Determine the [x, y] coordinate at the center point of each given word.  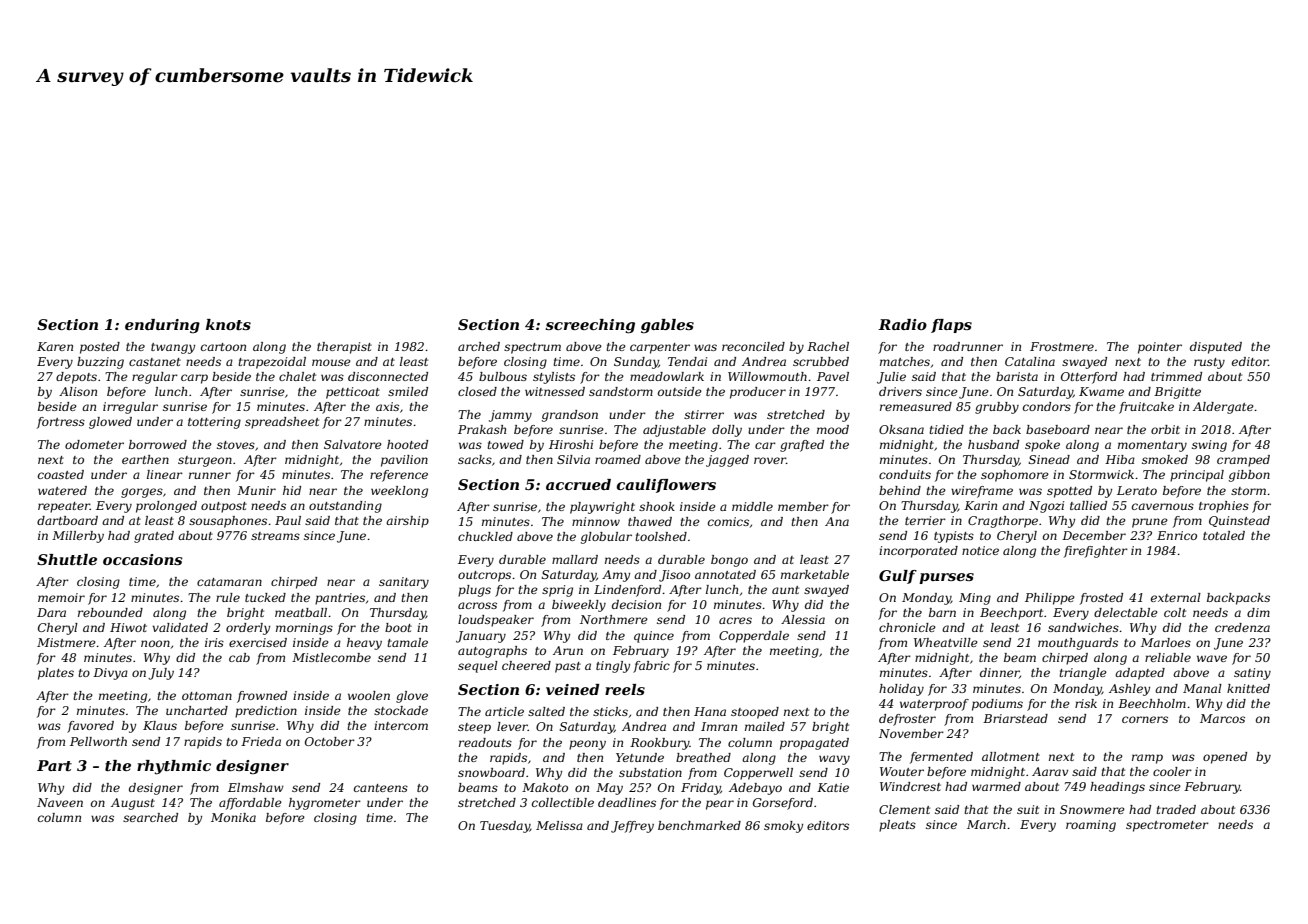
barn [942, 612]
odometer [94, 444]
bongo [729, 561]
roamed [618, 459]
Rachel [828, 346]
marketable [815, 574]
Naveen [60, 802]
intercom [401, 725]
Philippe [1050, 599]
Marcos [1222, 718]
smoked [1165, 459]
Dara [51, 612]
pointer [1160, 348]
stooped [755, 713]
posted [100, 348]
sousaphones [228, 522]
